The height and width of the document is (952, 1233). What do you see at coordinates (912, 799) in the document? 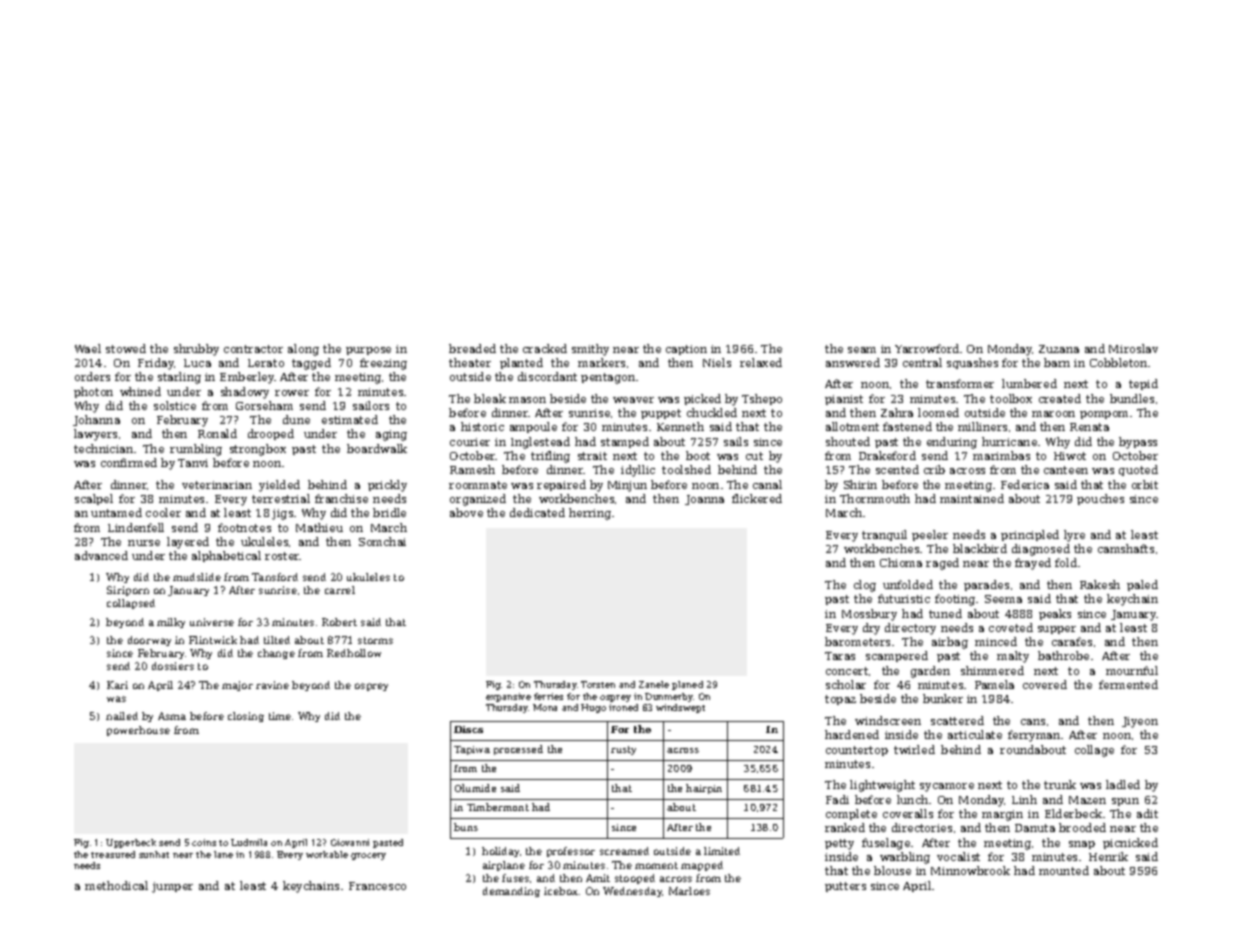
I see `lunch` at bounding box center [912, 799].
